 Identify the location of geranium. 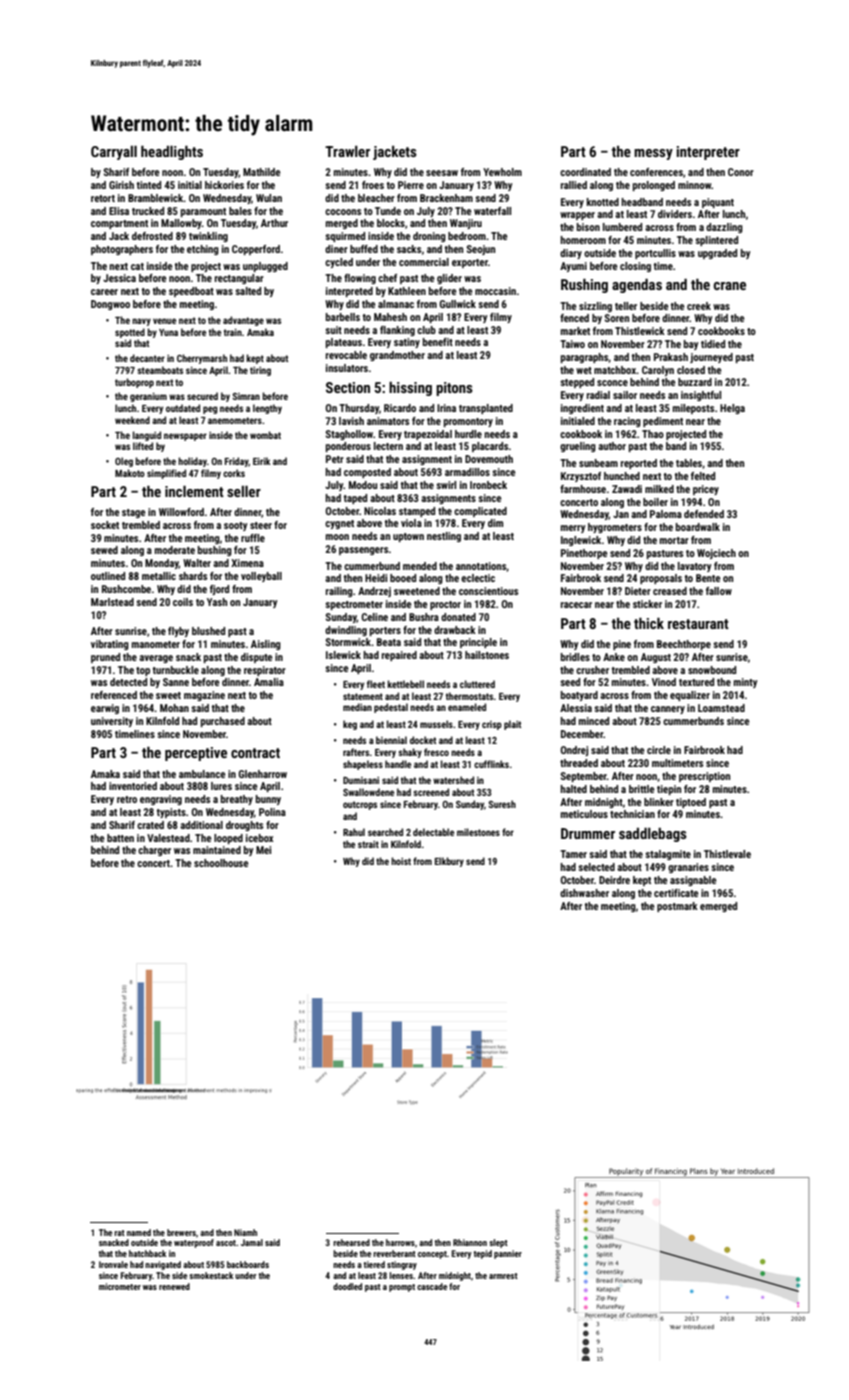
(148, 397).
